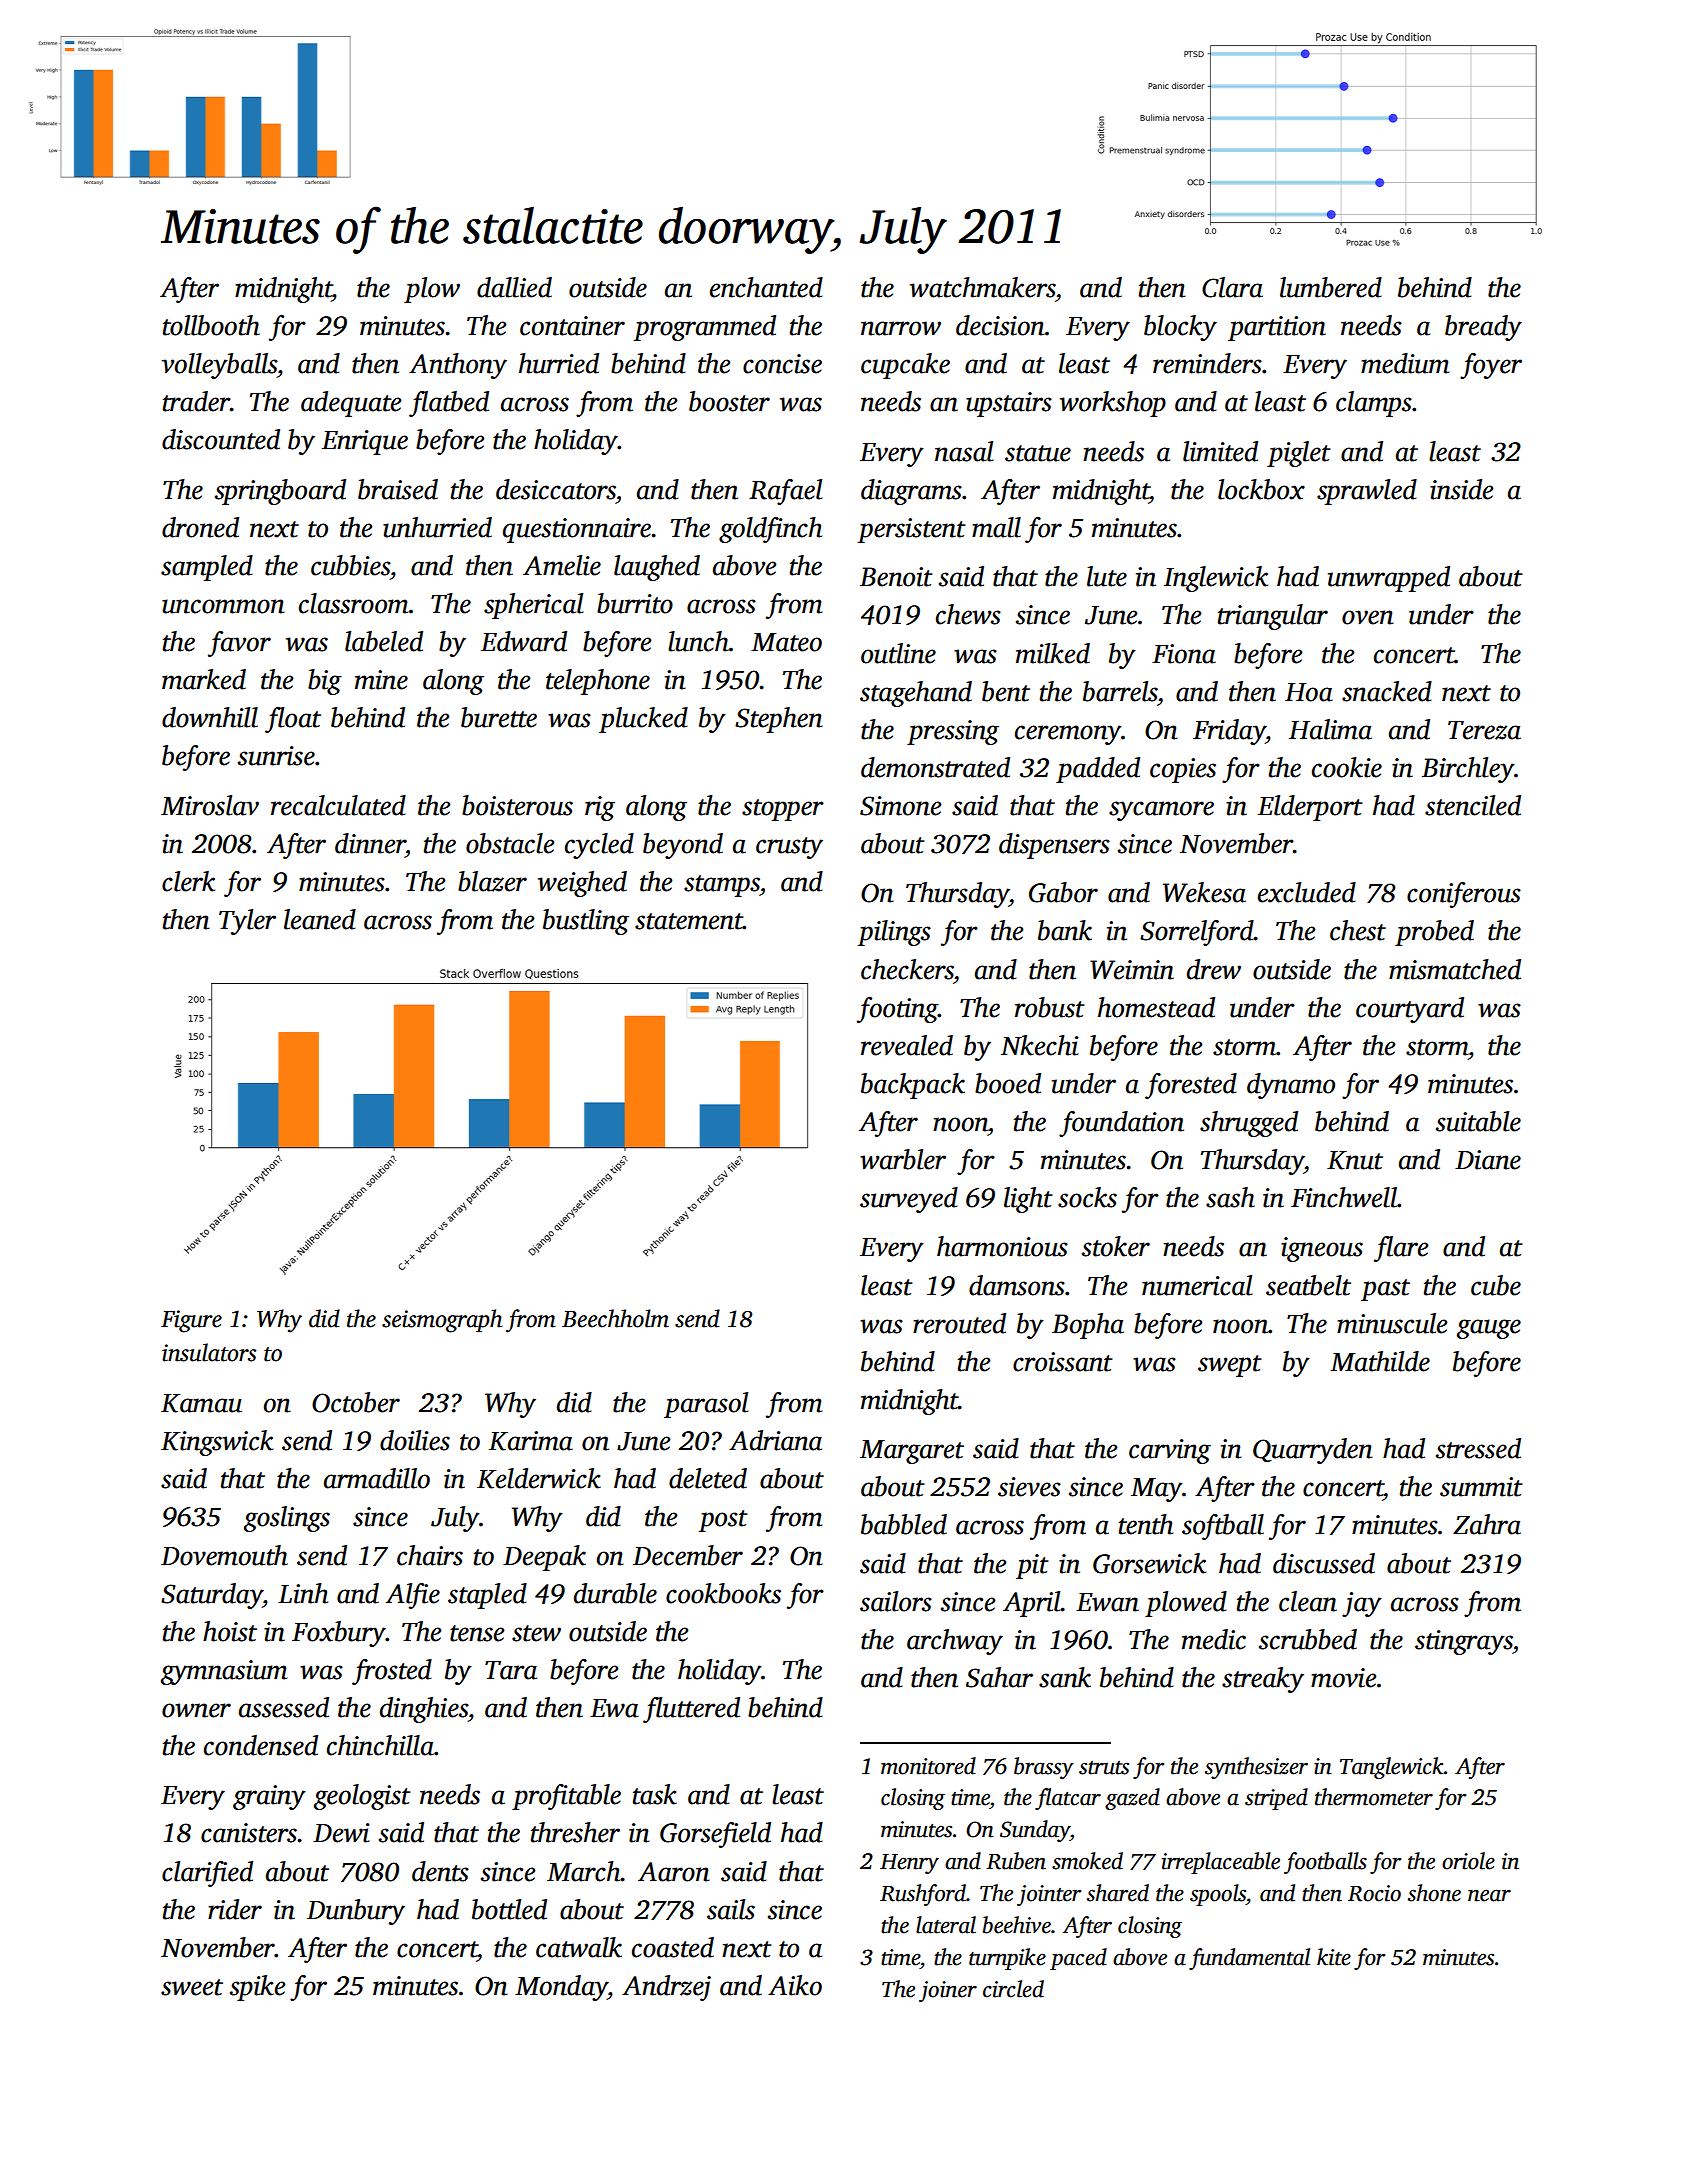  I want to click on spike, so click(257, 1988).
